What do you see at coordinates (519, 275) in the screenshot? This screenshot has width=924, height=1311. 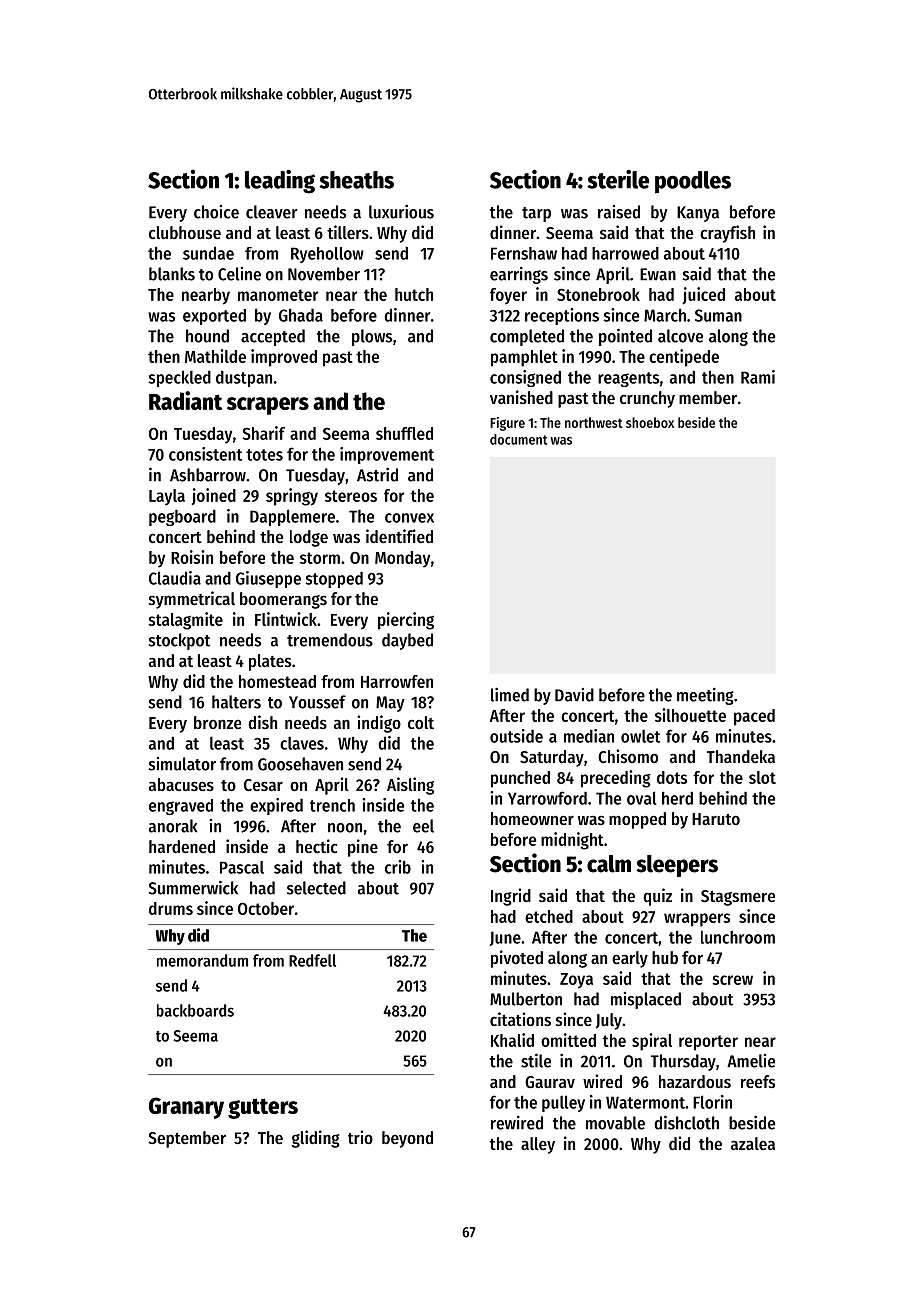 I see `earrings` at bounding box center [519, 275].
